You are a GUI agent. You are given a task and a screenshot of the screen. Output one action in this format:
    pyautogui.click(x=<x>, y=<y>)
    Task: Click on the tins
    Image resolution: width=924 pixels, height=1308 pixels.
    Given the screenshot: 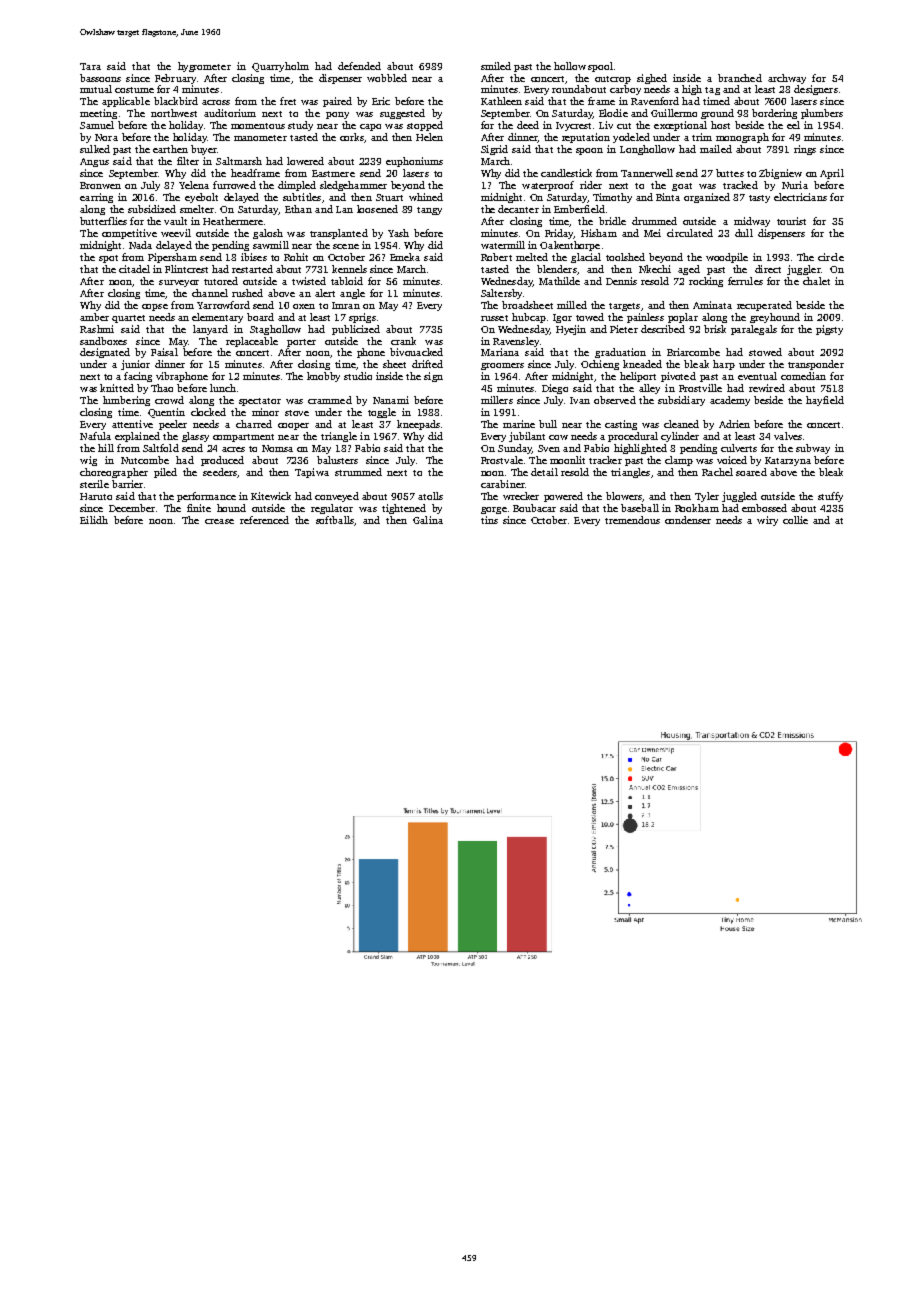 What is the action you would take?
    pyautogui.click(x=489, y=520)
